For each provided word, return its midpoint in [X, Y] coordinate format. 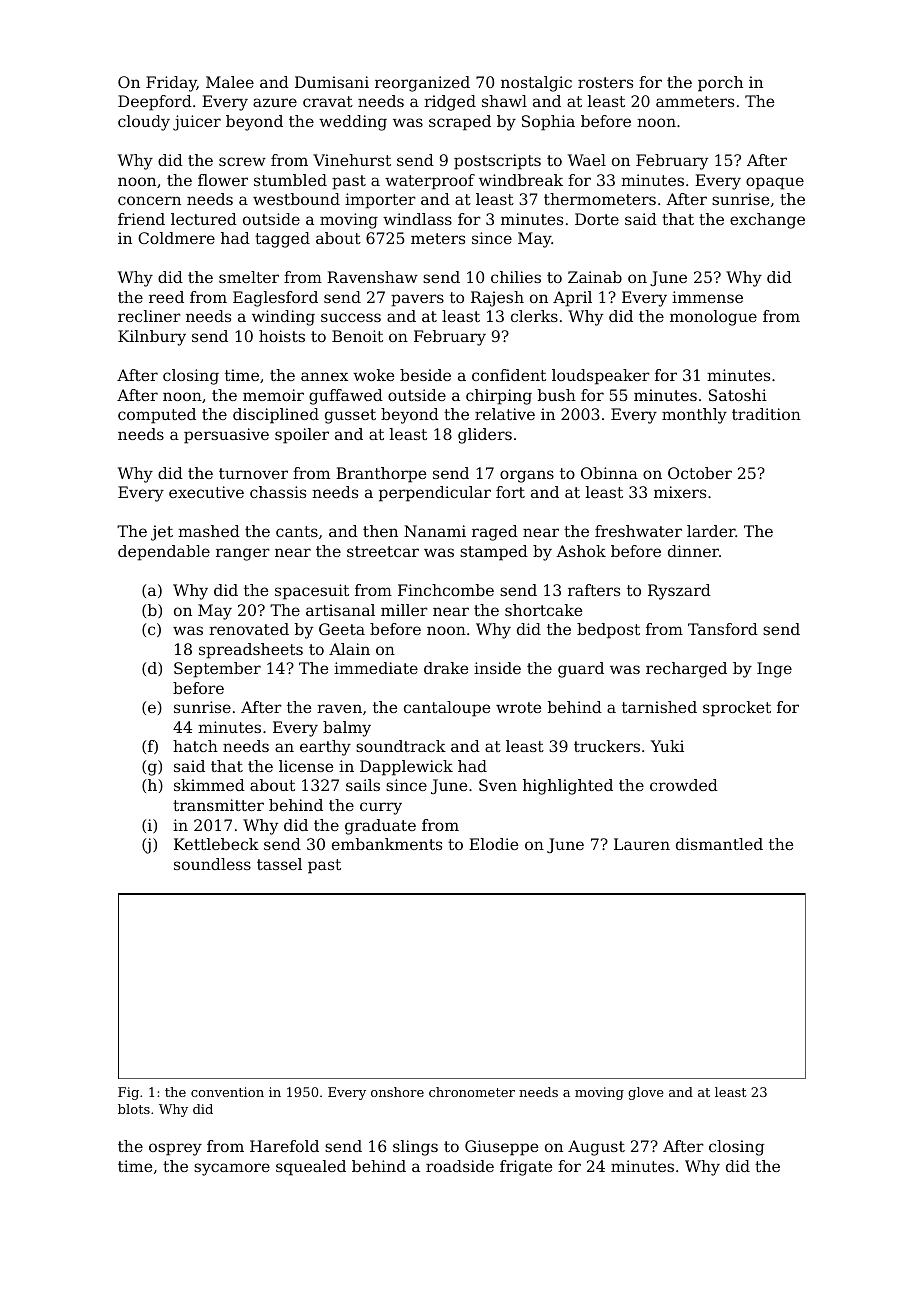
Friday [171, 84]
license [306, 766]
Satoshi [738, 395]
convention [227, 1092]
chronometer [472, 1092]
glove [646, 1093]
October [700, 473]
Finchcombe [446, 590]
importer [380, 201]
